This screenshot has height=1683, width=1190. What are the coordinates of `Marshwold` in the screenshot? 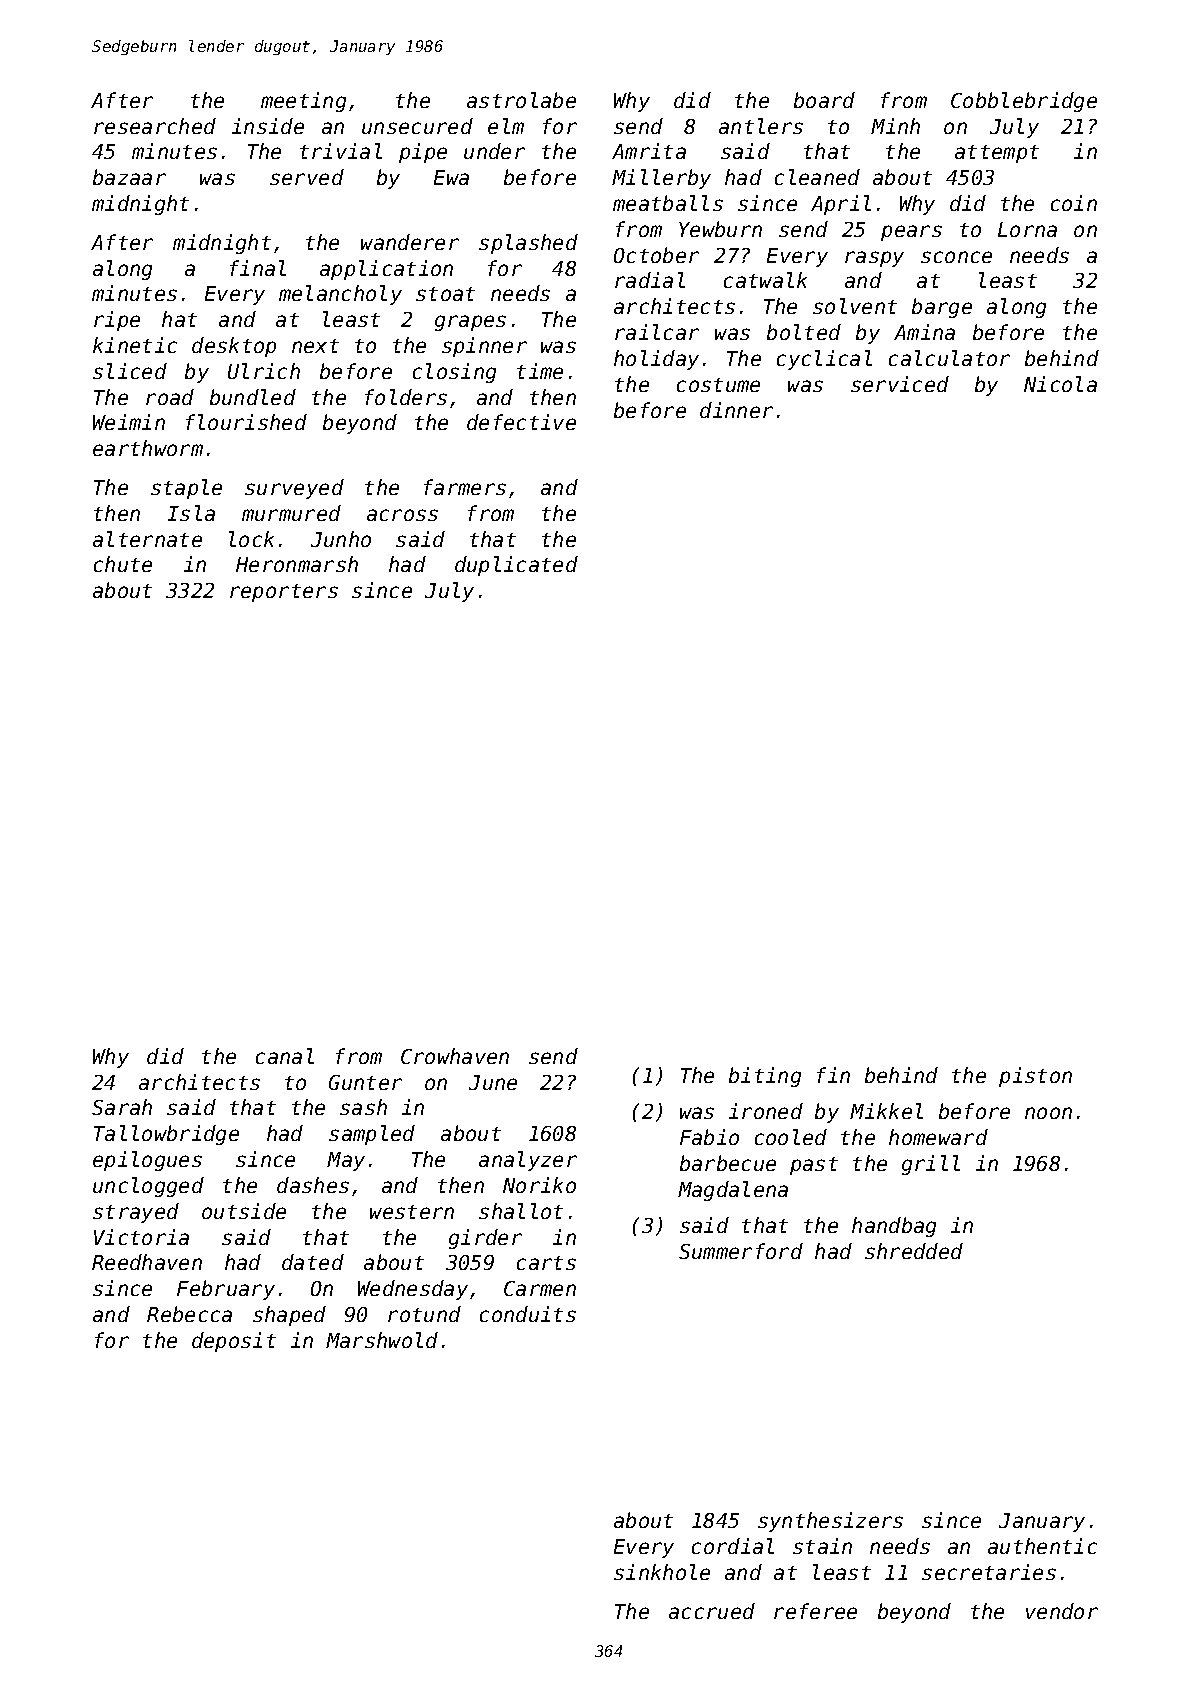 It's located at (382, 1340).
